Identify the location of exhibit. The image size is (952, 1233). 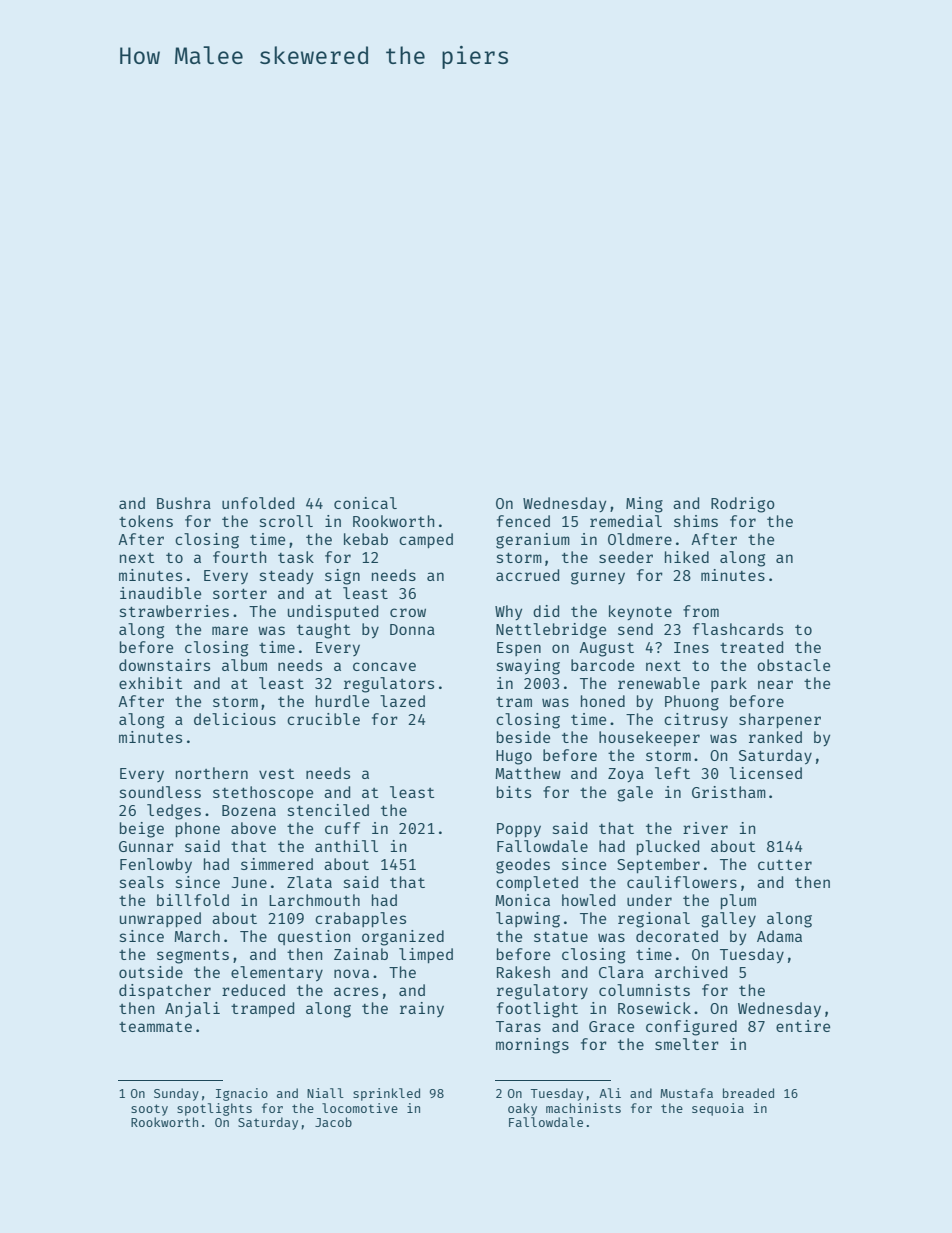
(151, 683).
